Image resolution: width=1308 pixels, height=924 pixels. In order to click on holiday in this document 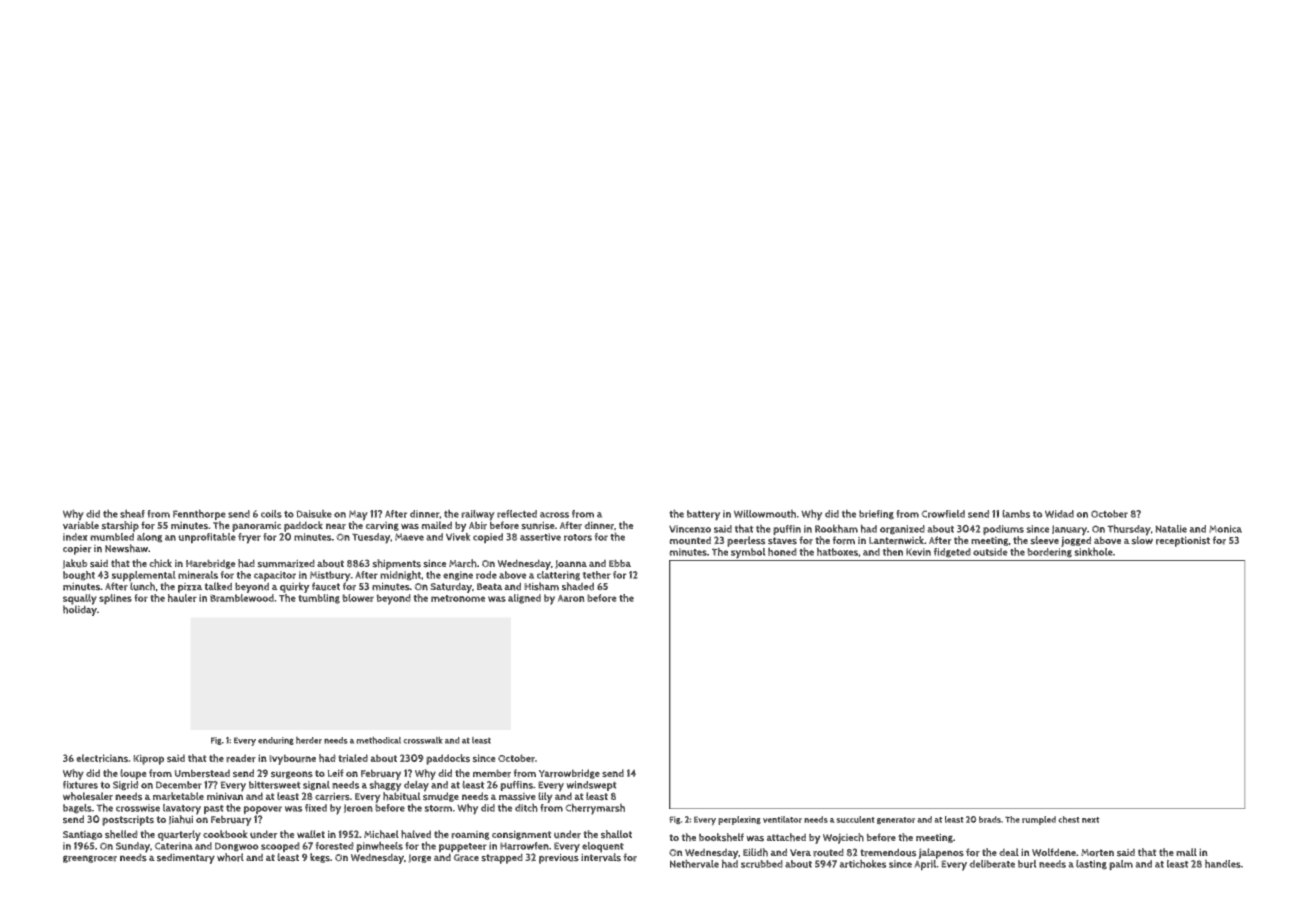, I will do `click(80, 610)`.
